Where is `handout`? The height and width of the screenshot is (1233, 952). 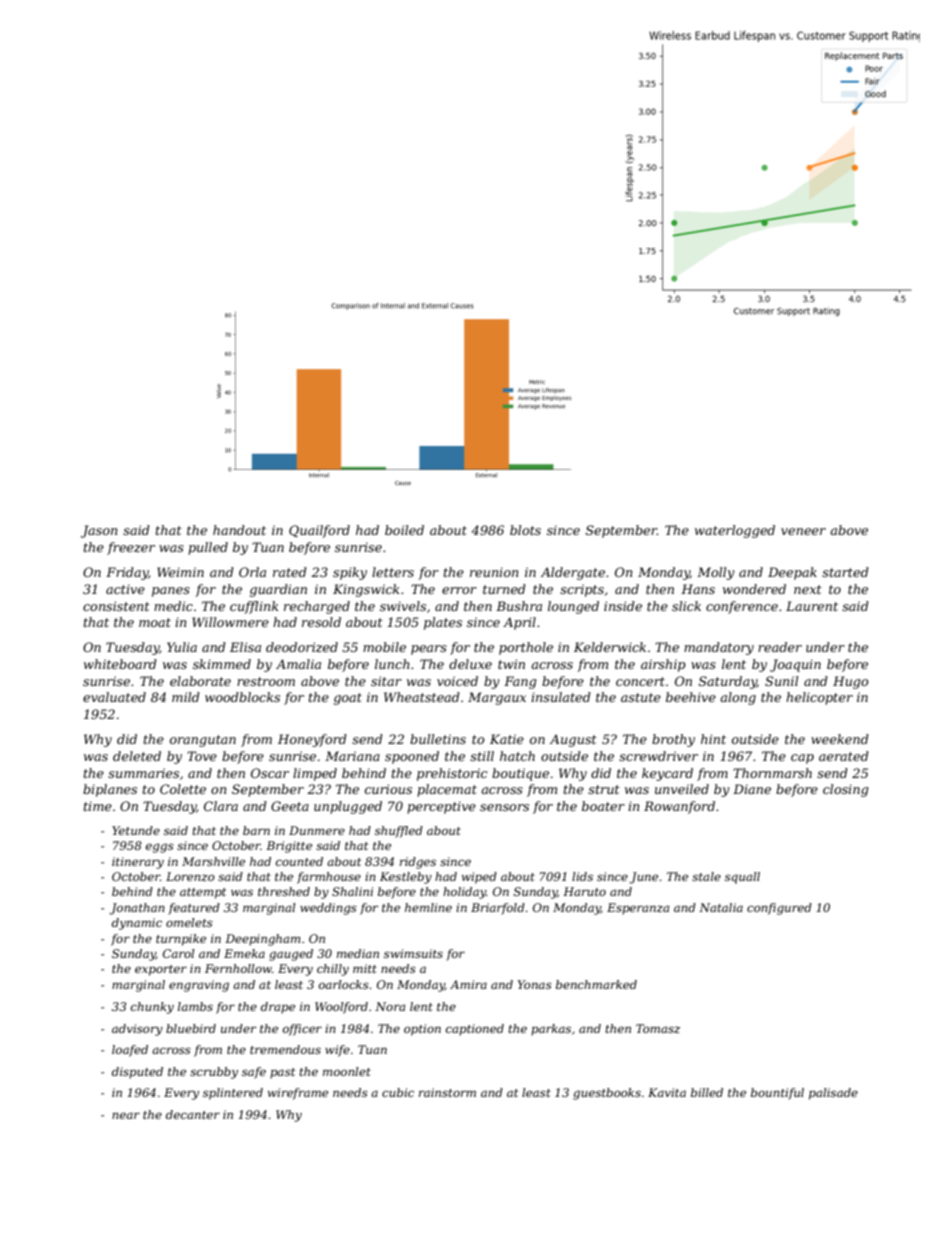
handout is located at coordinates (239, 530).
